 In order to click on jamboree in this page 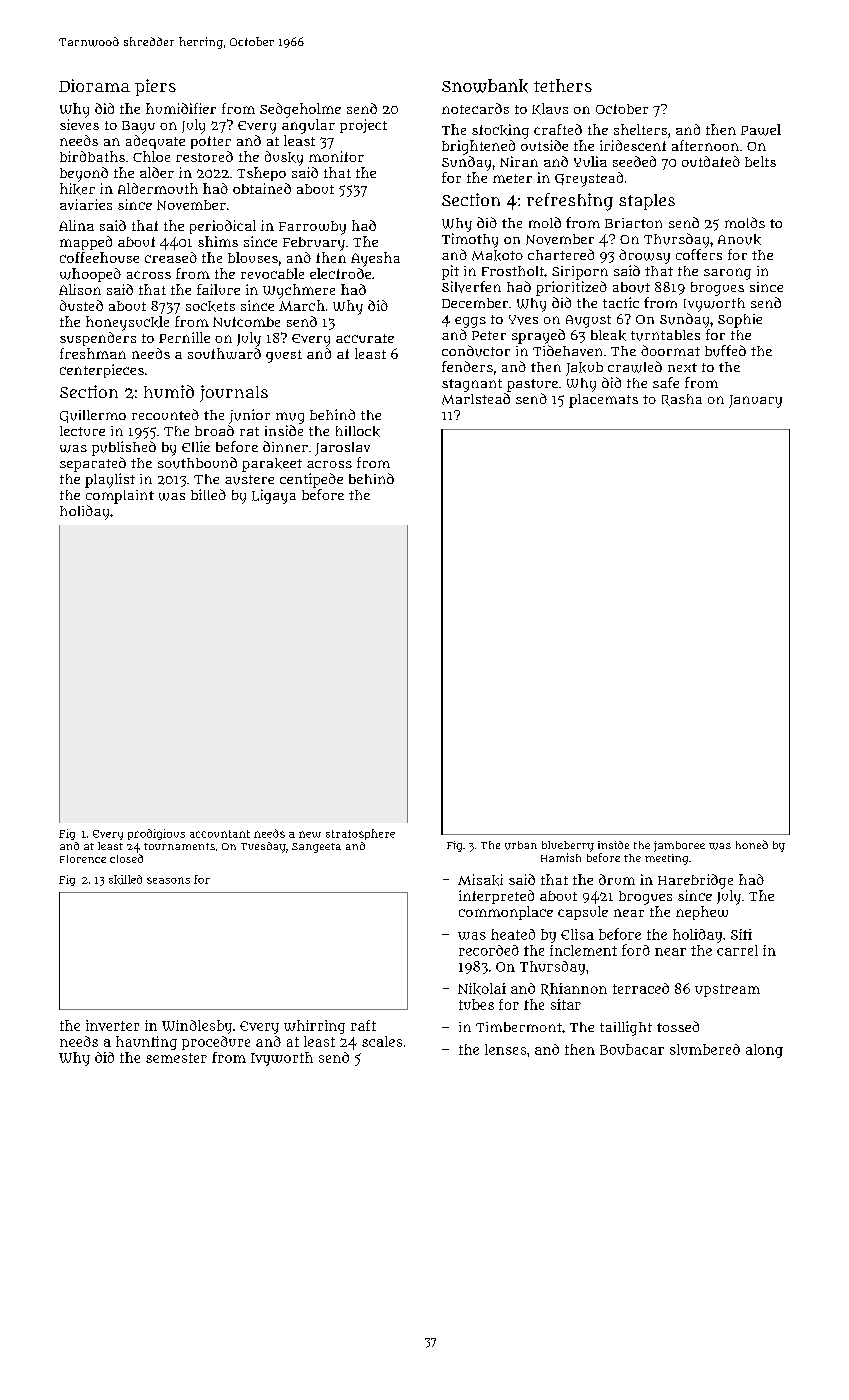, I will do `click(679, 846)`.
